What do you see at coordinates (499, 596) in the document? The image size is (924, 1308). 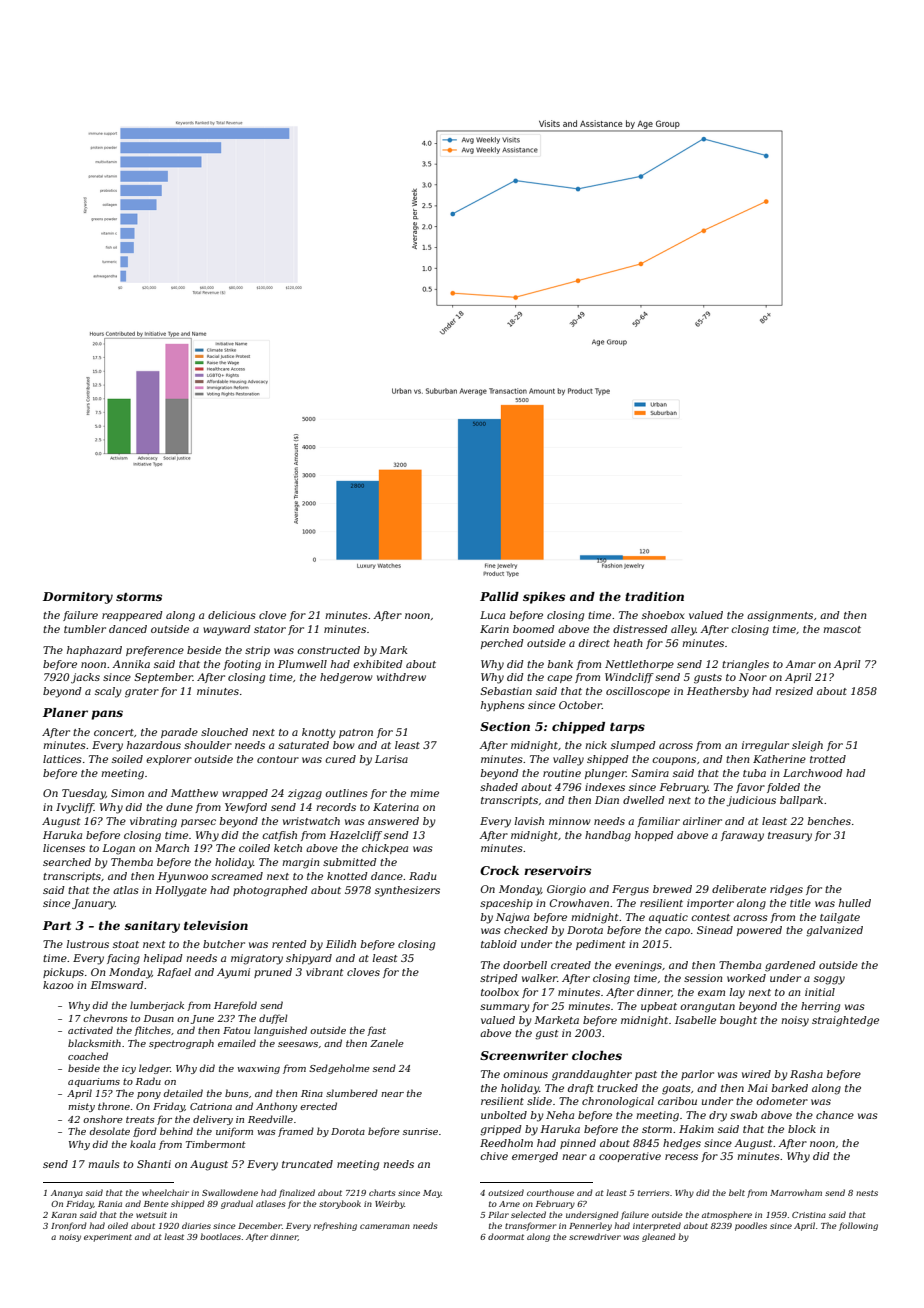 I see `Pallid` at bounding box center [499, 596].
